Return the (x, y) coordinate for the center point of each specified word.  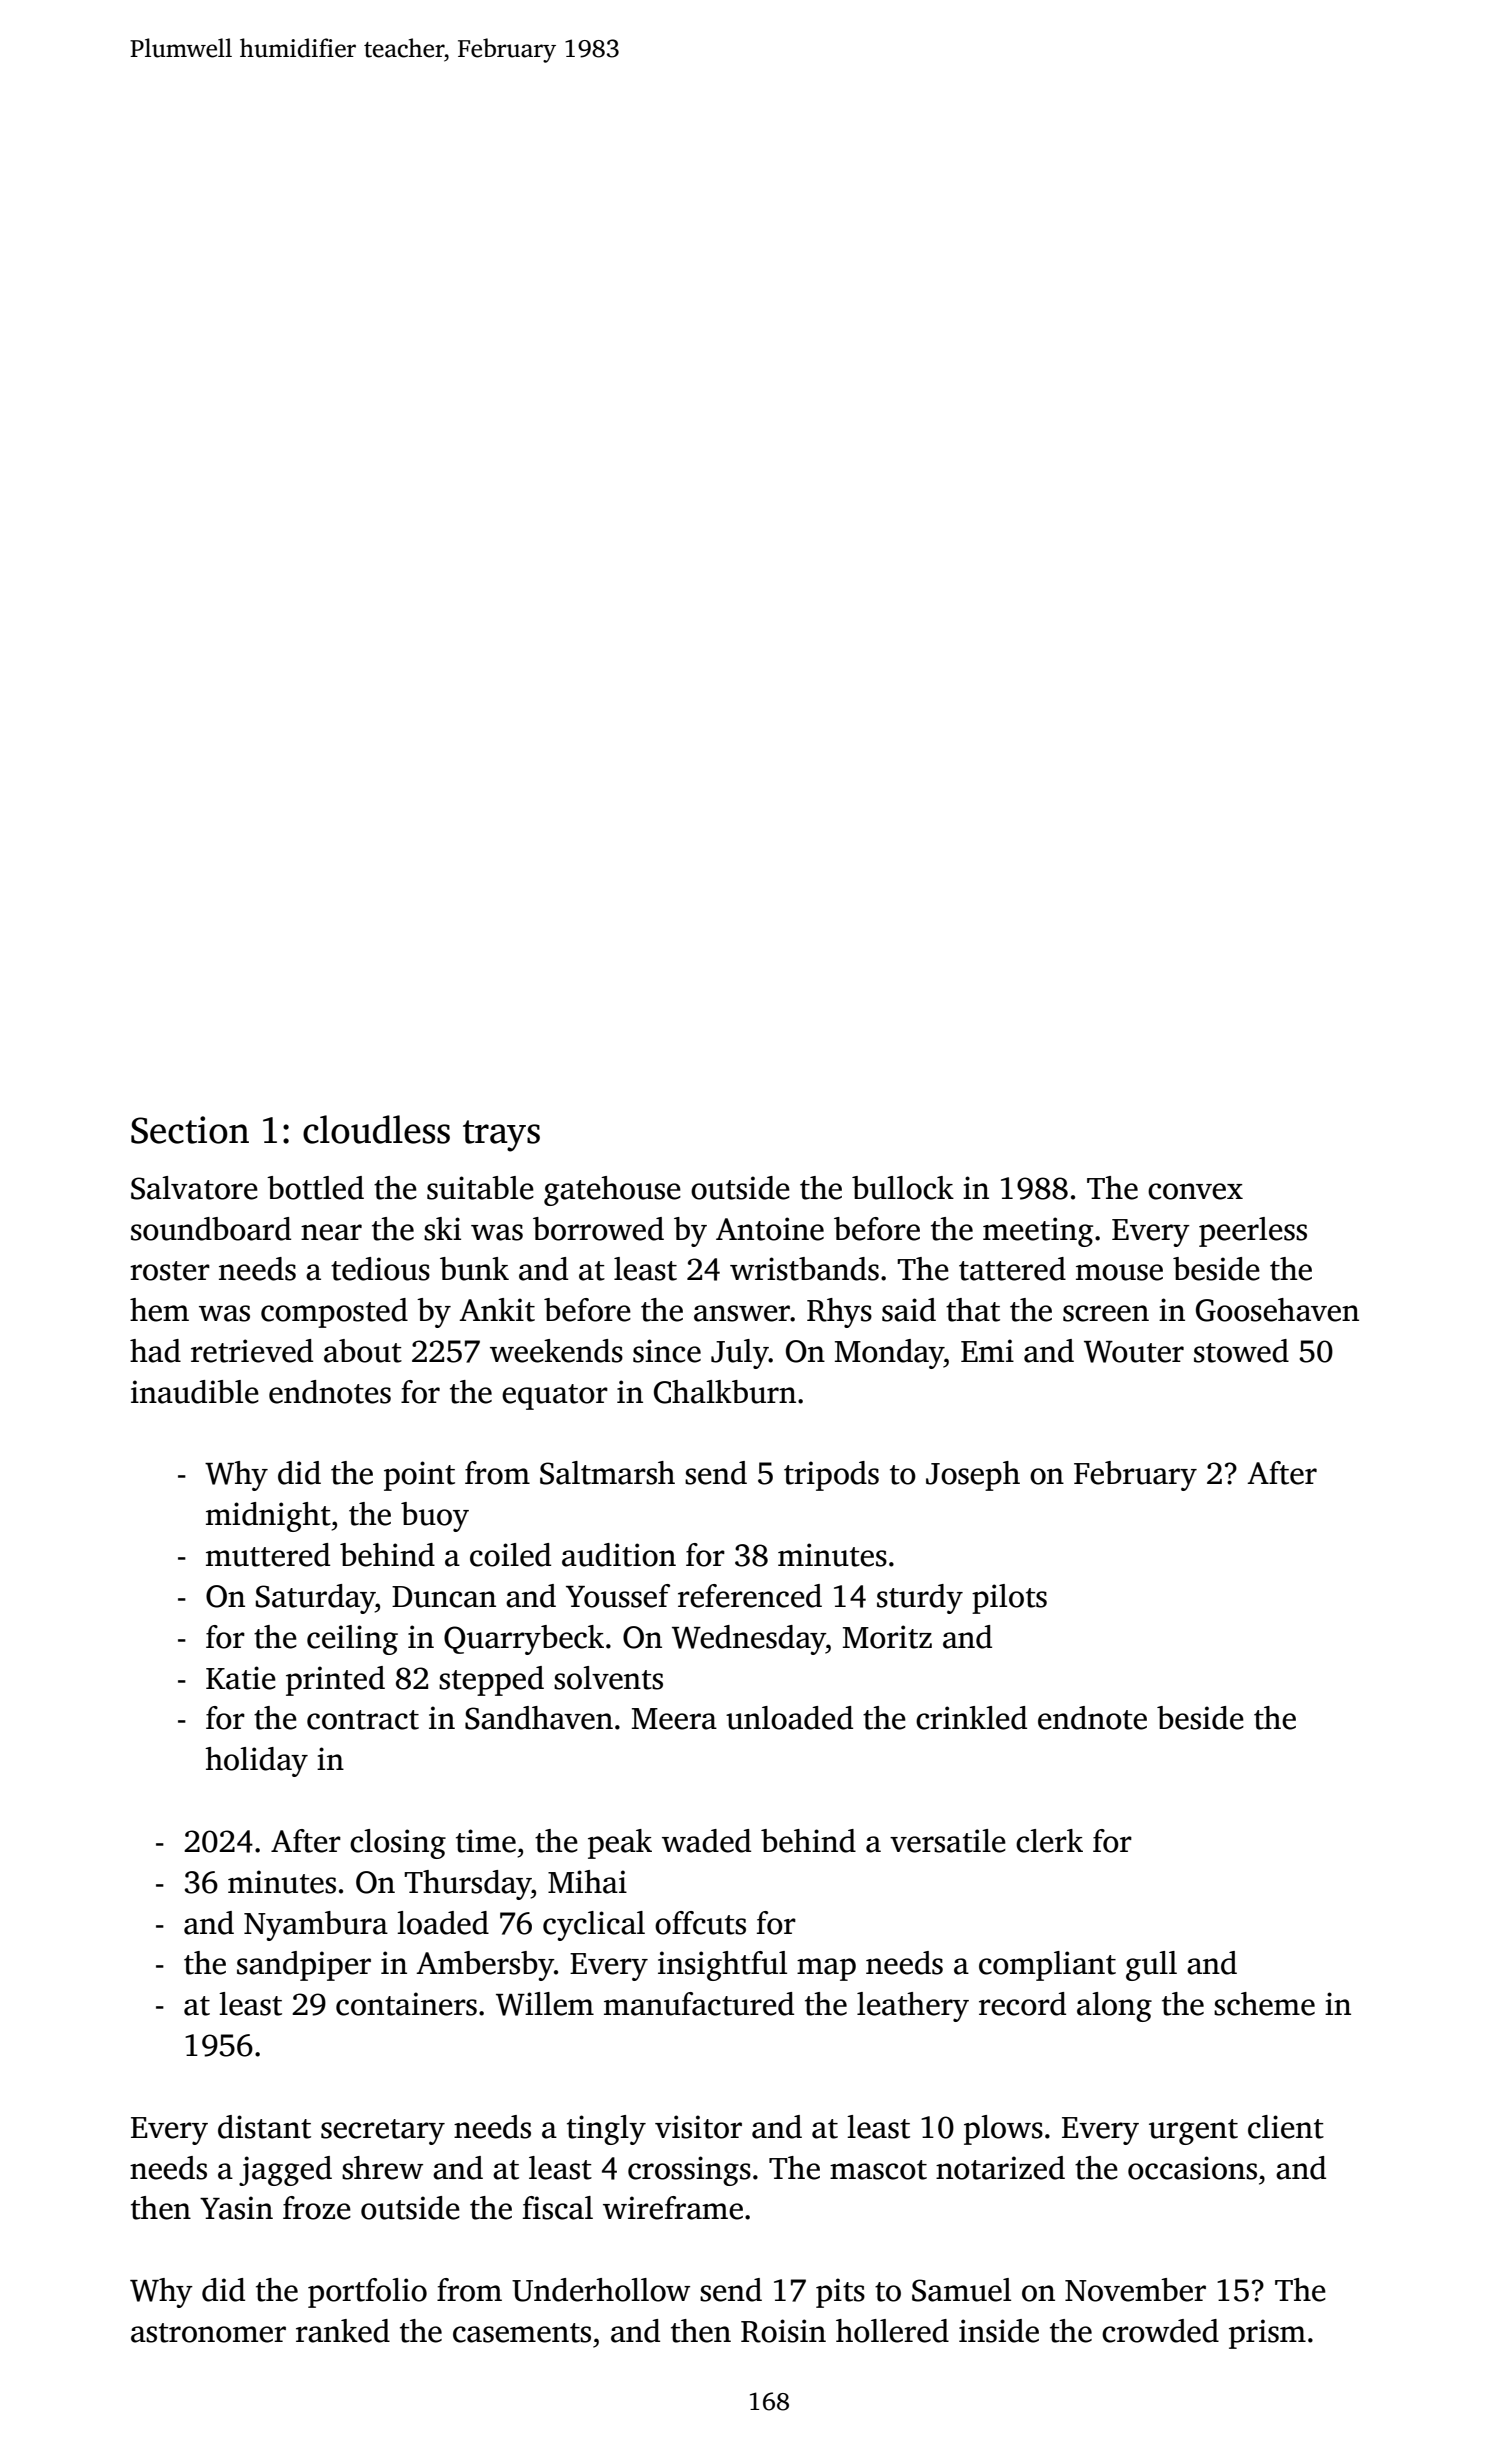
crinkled (971, 1718)
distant (264, 2127)
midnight (268, 1517)
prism (1267, 2334)
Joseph (973, 1476)
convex (1195, 1191)
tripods (831, 1476)
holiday (256, 1762)
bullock (903, 1188)
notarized (1000, 2168)
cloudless (376, 1129)
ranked (343, 2331)
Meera (674, 1719)
